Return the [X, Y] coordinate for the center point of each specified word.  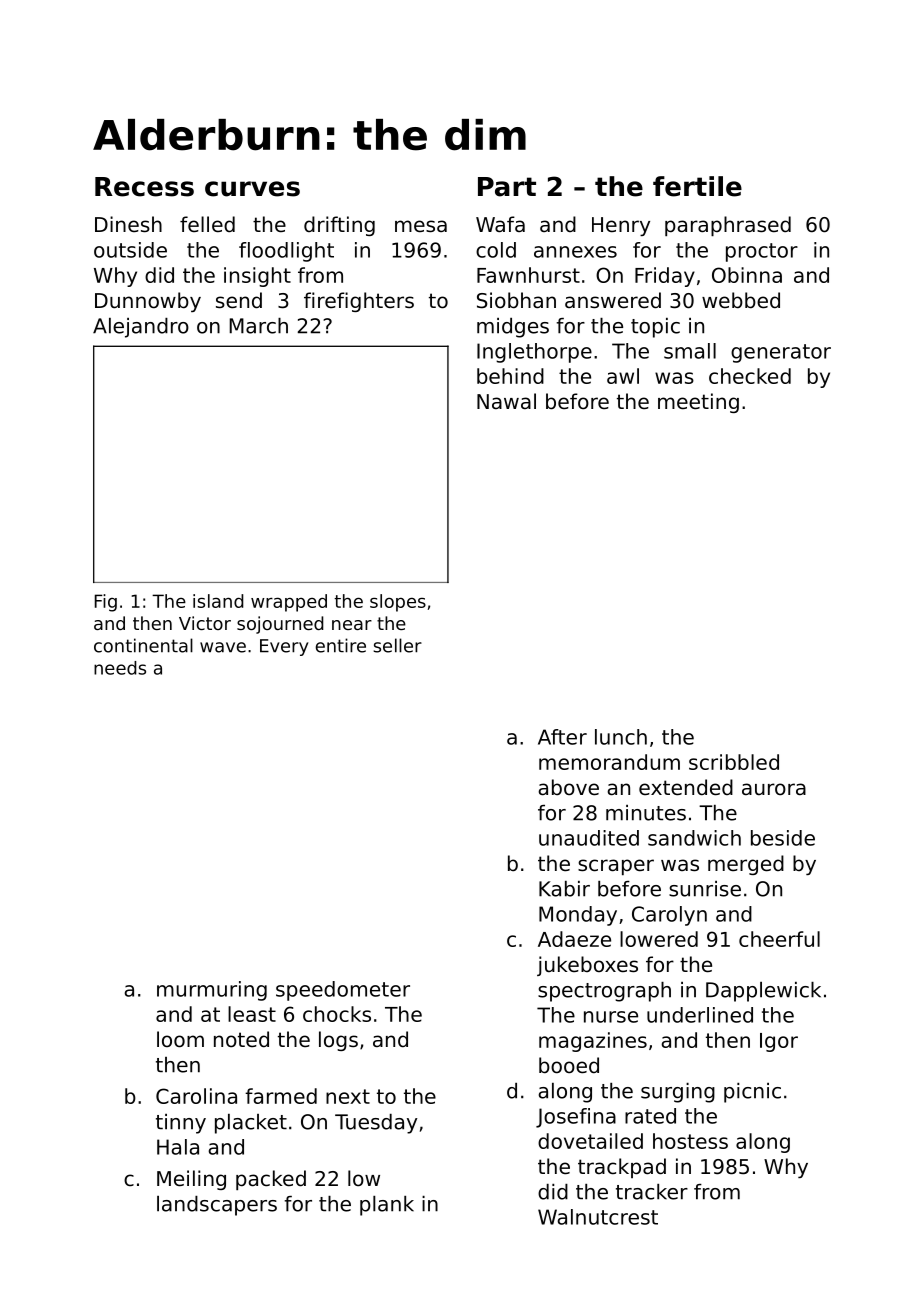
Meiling [191, 1180]
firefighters [359, 302]
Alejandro [141, 328]
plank [387, 1206]
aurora [774, 789]
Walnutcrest [598, 1217]
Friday [665, 277]
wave [223, 647]
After [562, 737]
